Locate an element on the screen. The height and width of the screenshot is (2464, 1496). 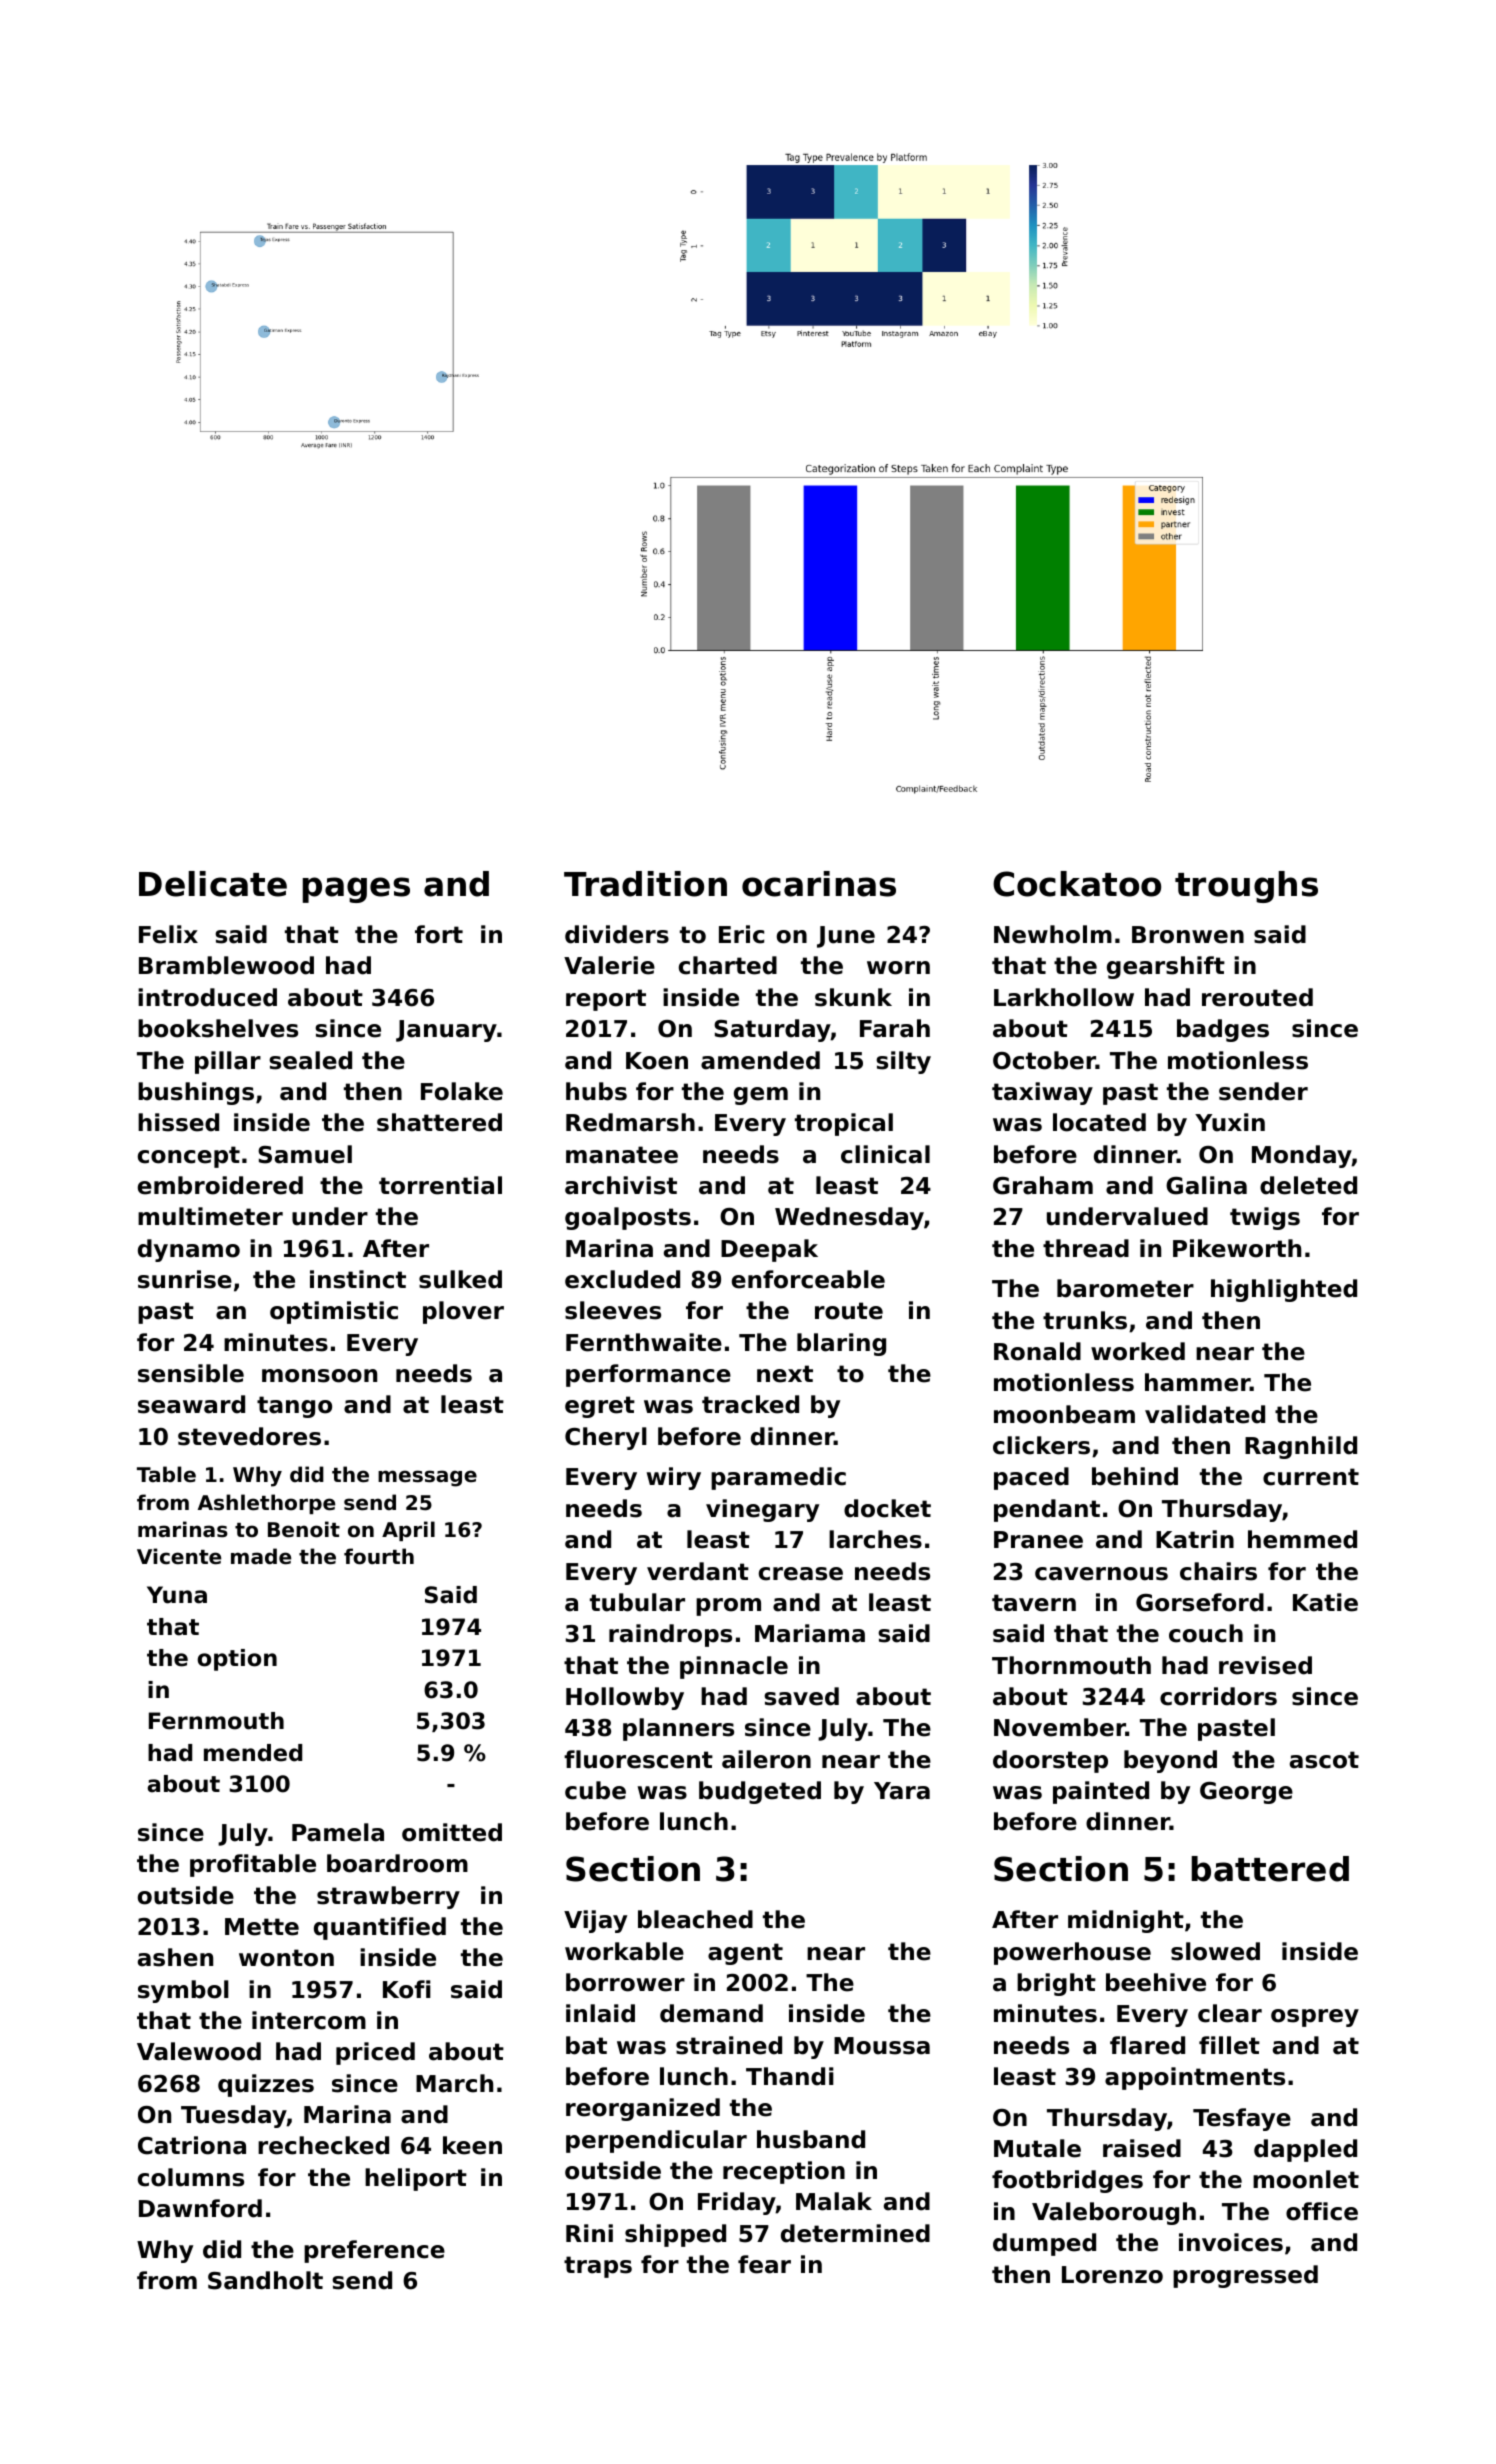
Sandholt is located at coordinates (265, 2280).
